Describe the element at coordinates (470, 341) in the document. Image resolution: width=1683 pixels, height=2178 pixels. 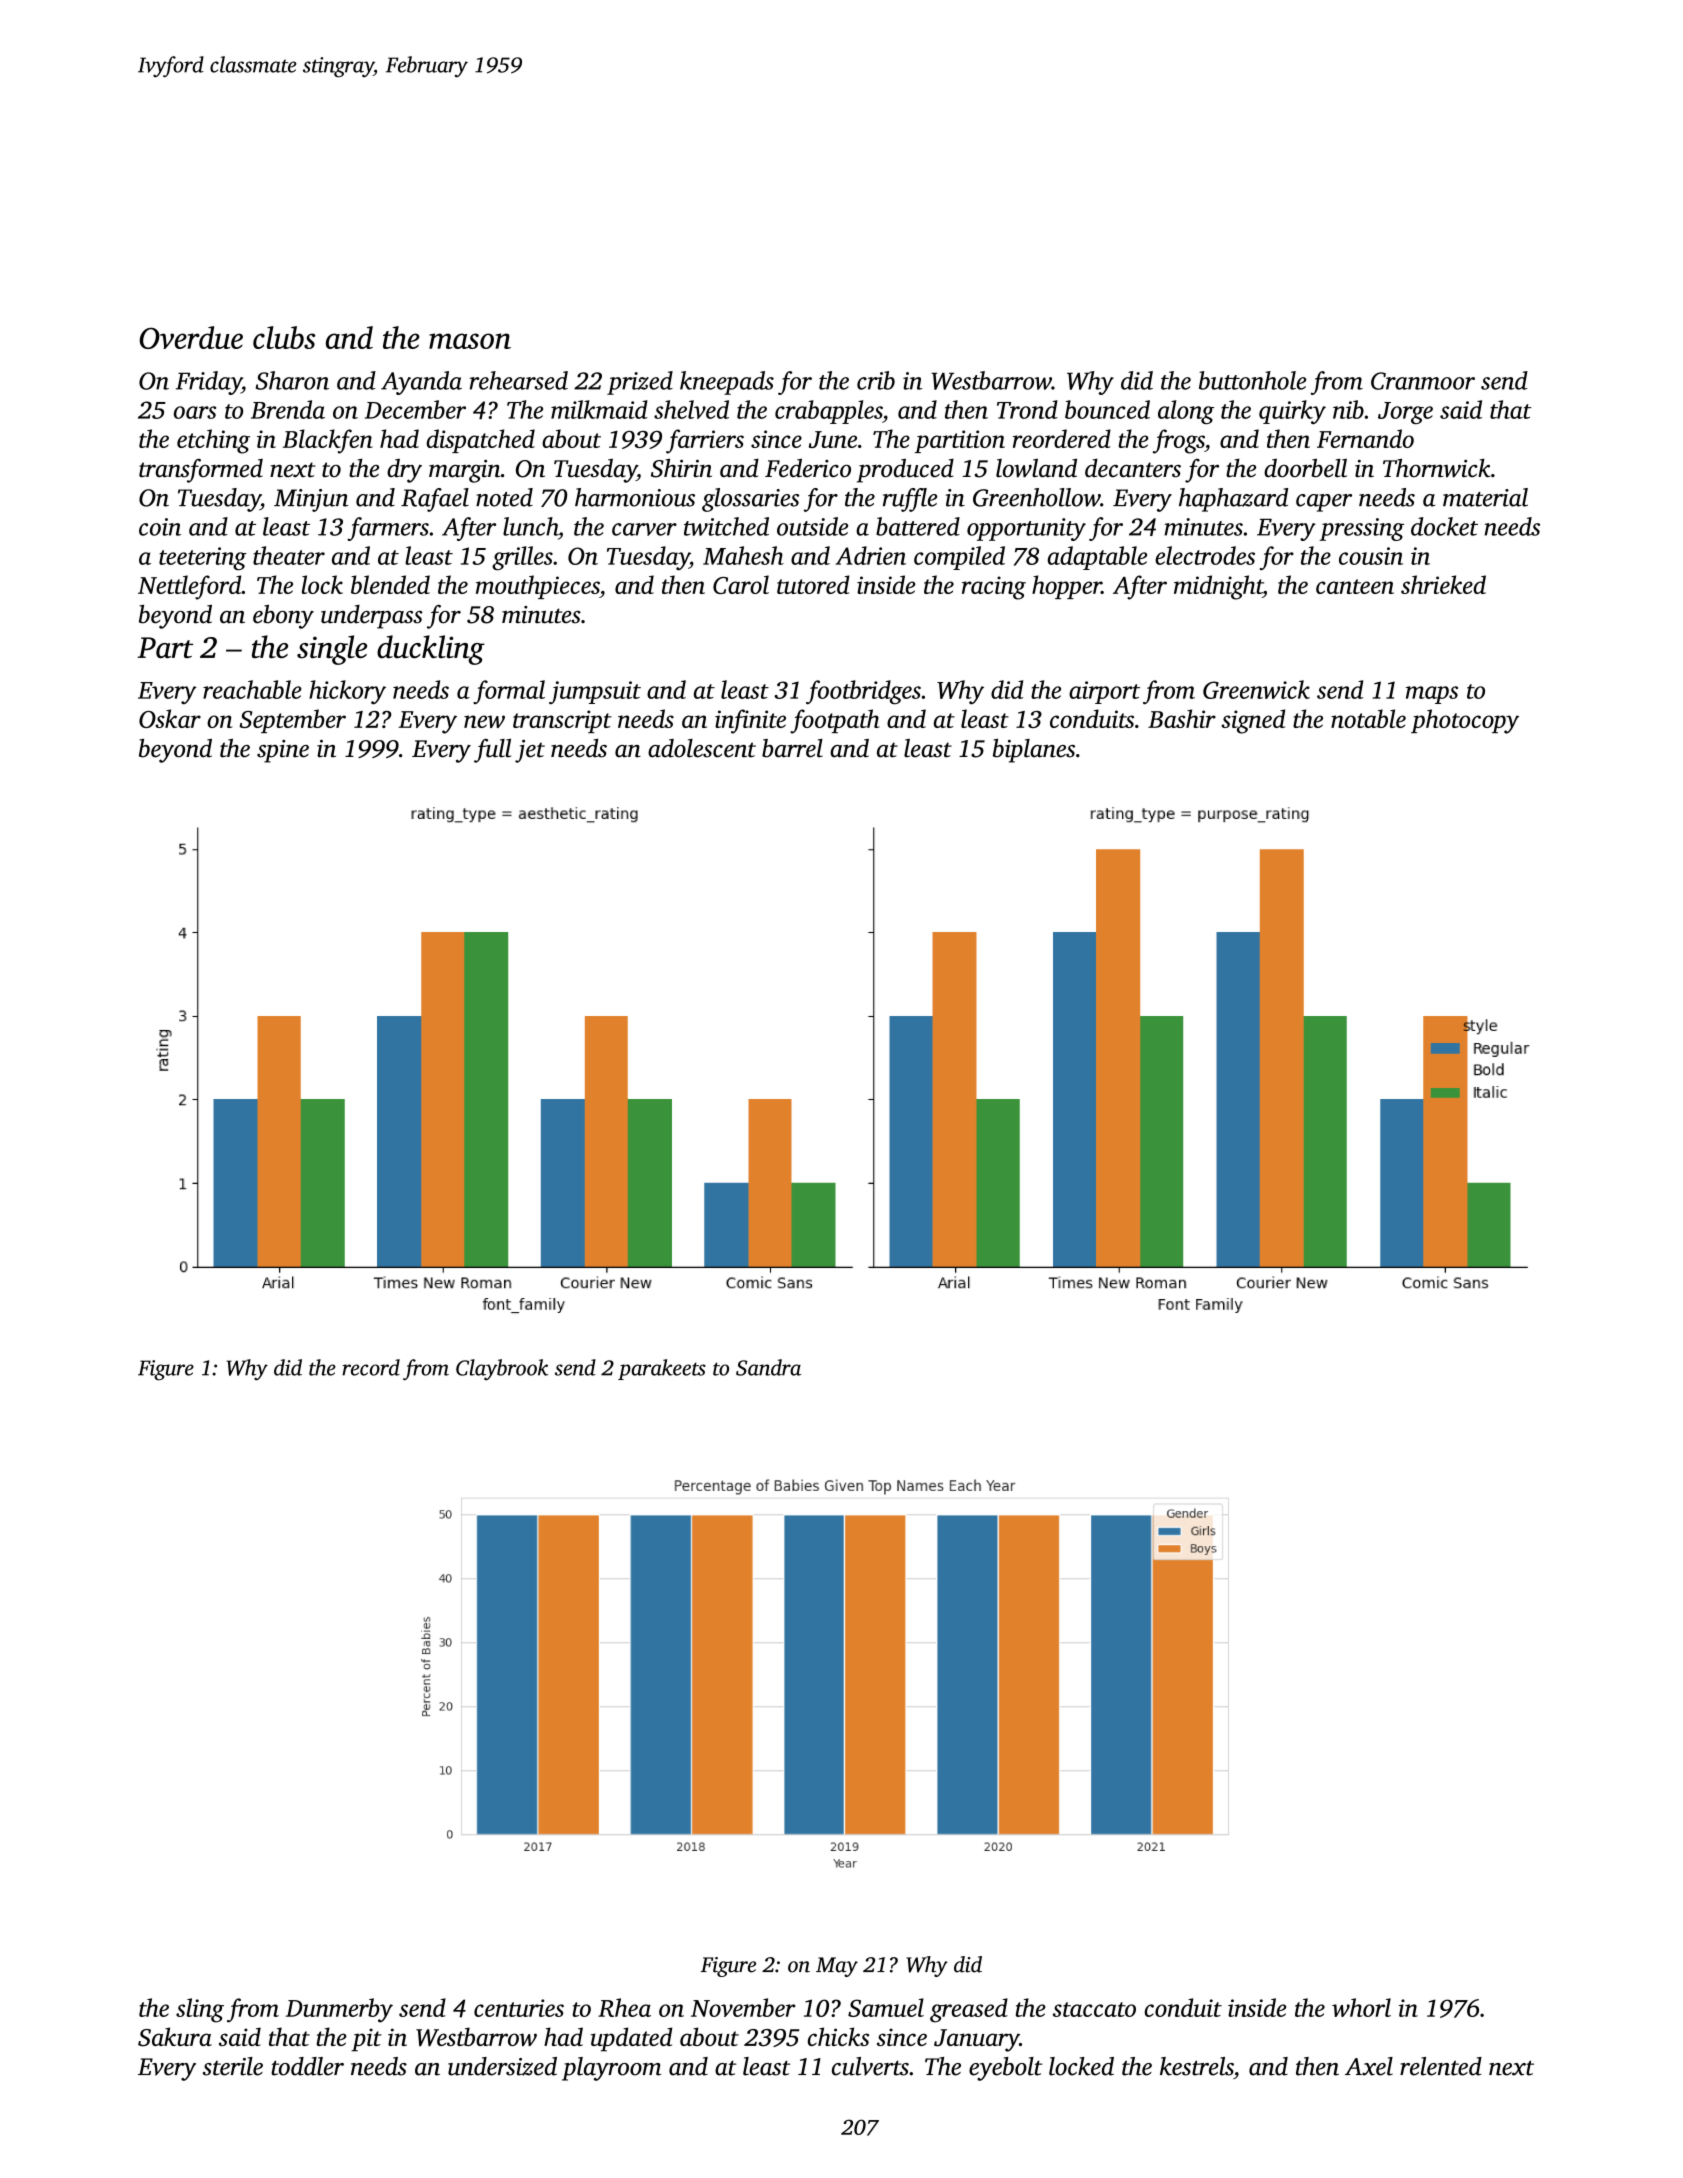
I see `mason` at that location.
